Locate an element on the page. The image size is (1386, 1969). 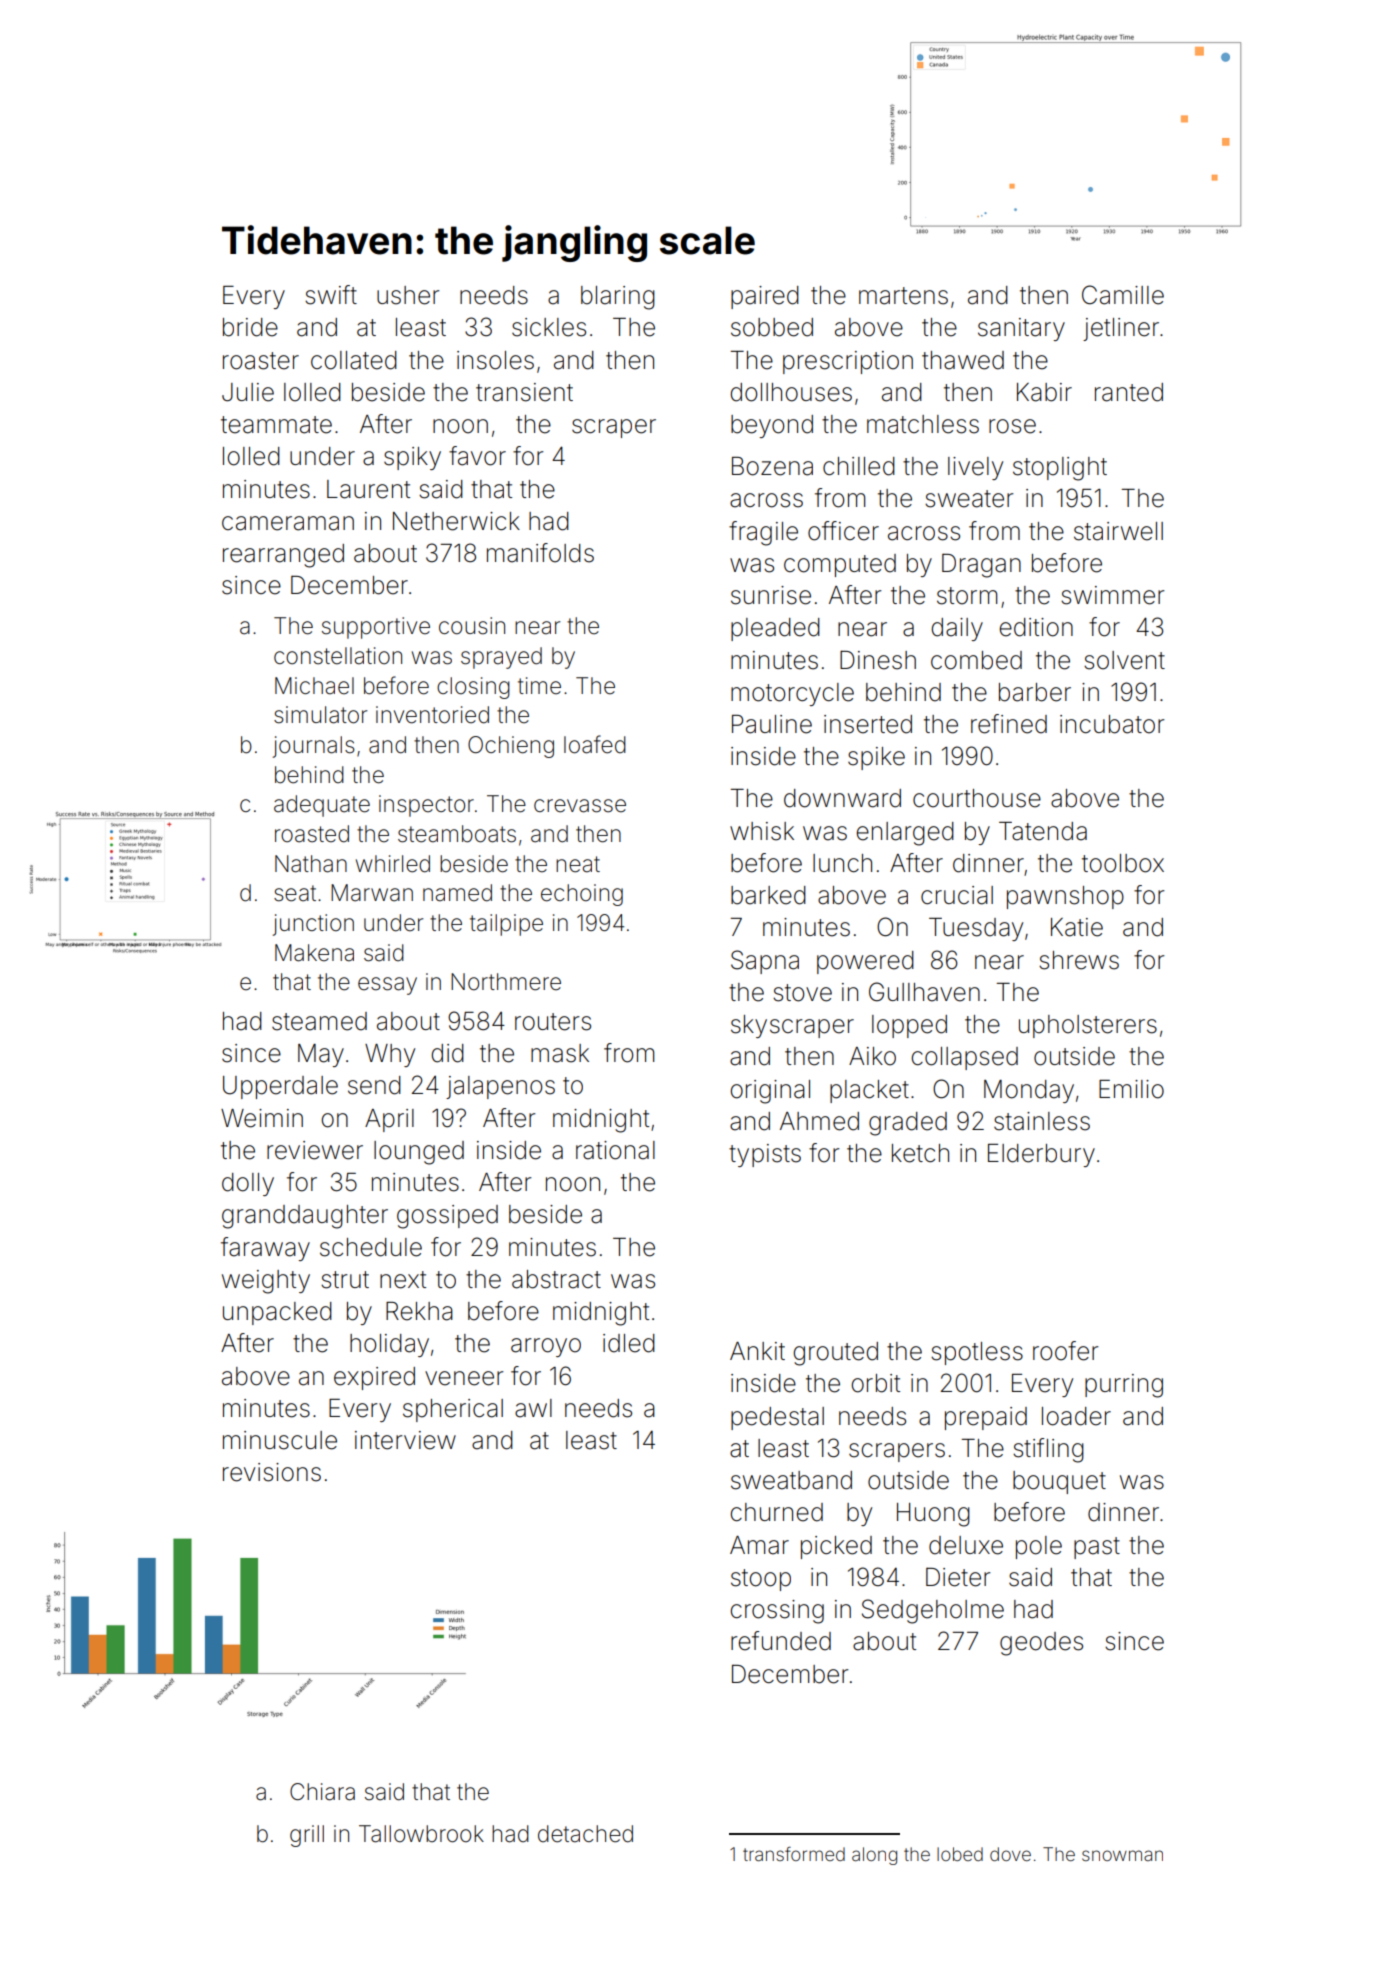
interview is located at coordinates (405, 1440).
